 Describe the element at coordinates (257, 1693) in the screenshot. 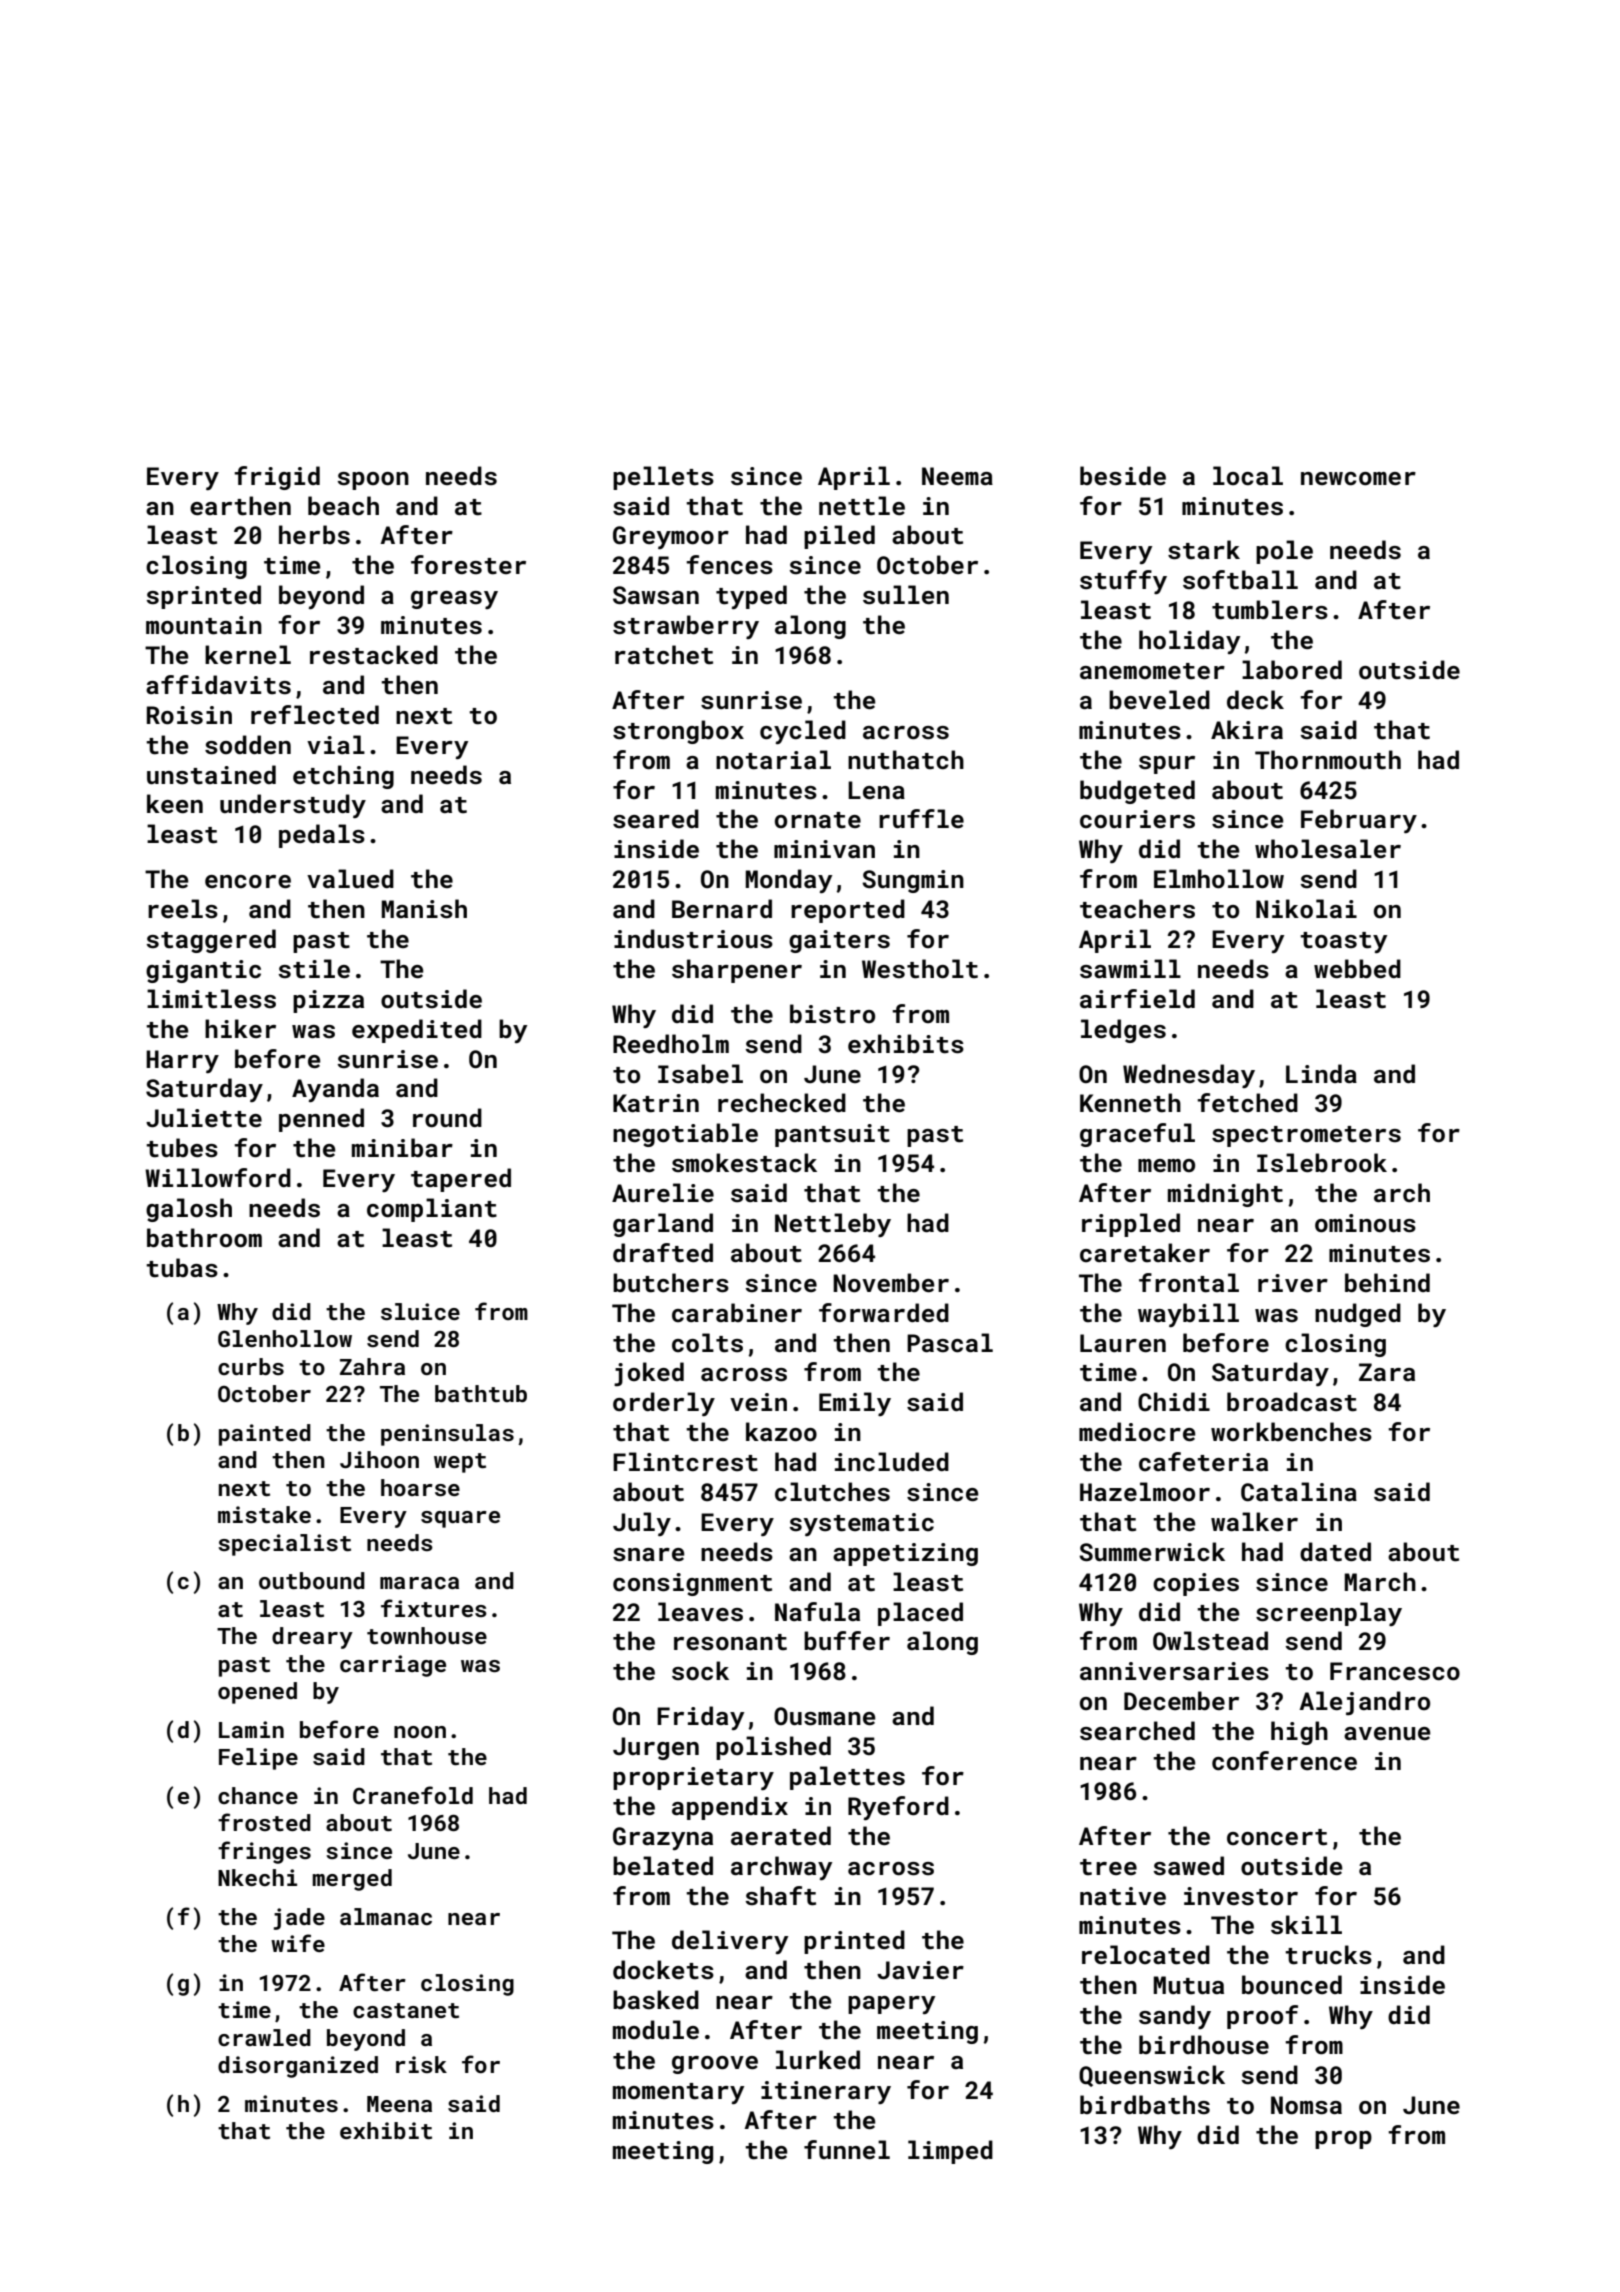

I see `opened` at that location.
